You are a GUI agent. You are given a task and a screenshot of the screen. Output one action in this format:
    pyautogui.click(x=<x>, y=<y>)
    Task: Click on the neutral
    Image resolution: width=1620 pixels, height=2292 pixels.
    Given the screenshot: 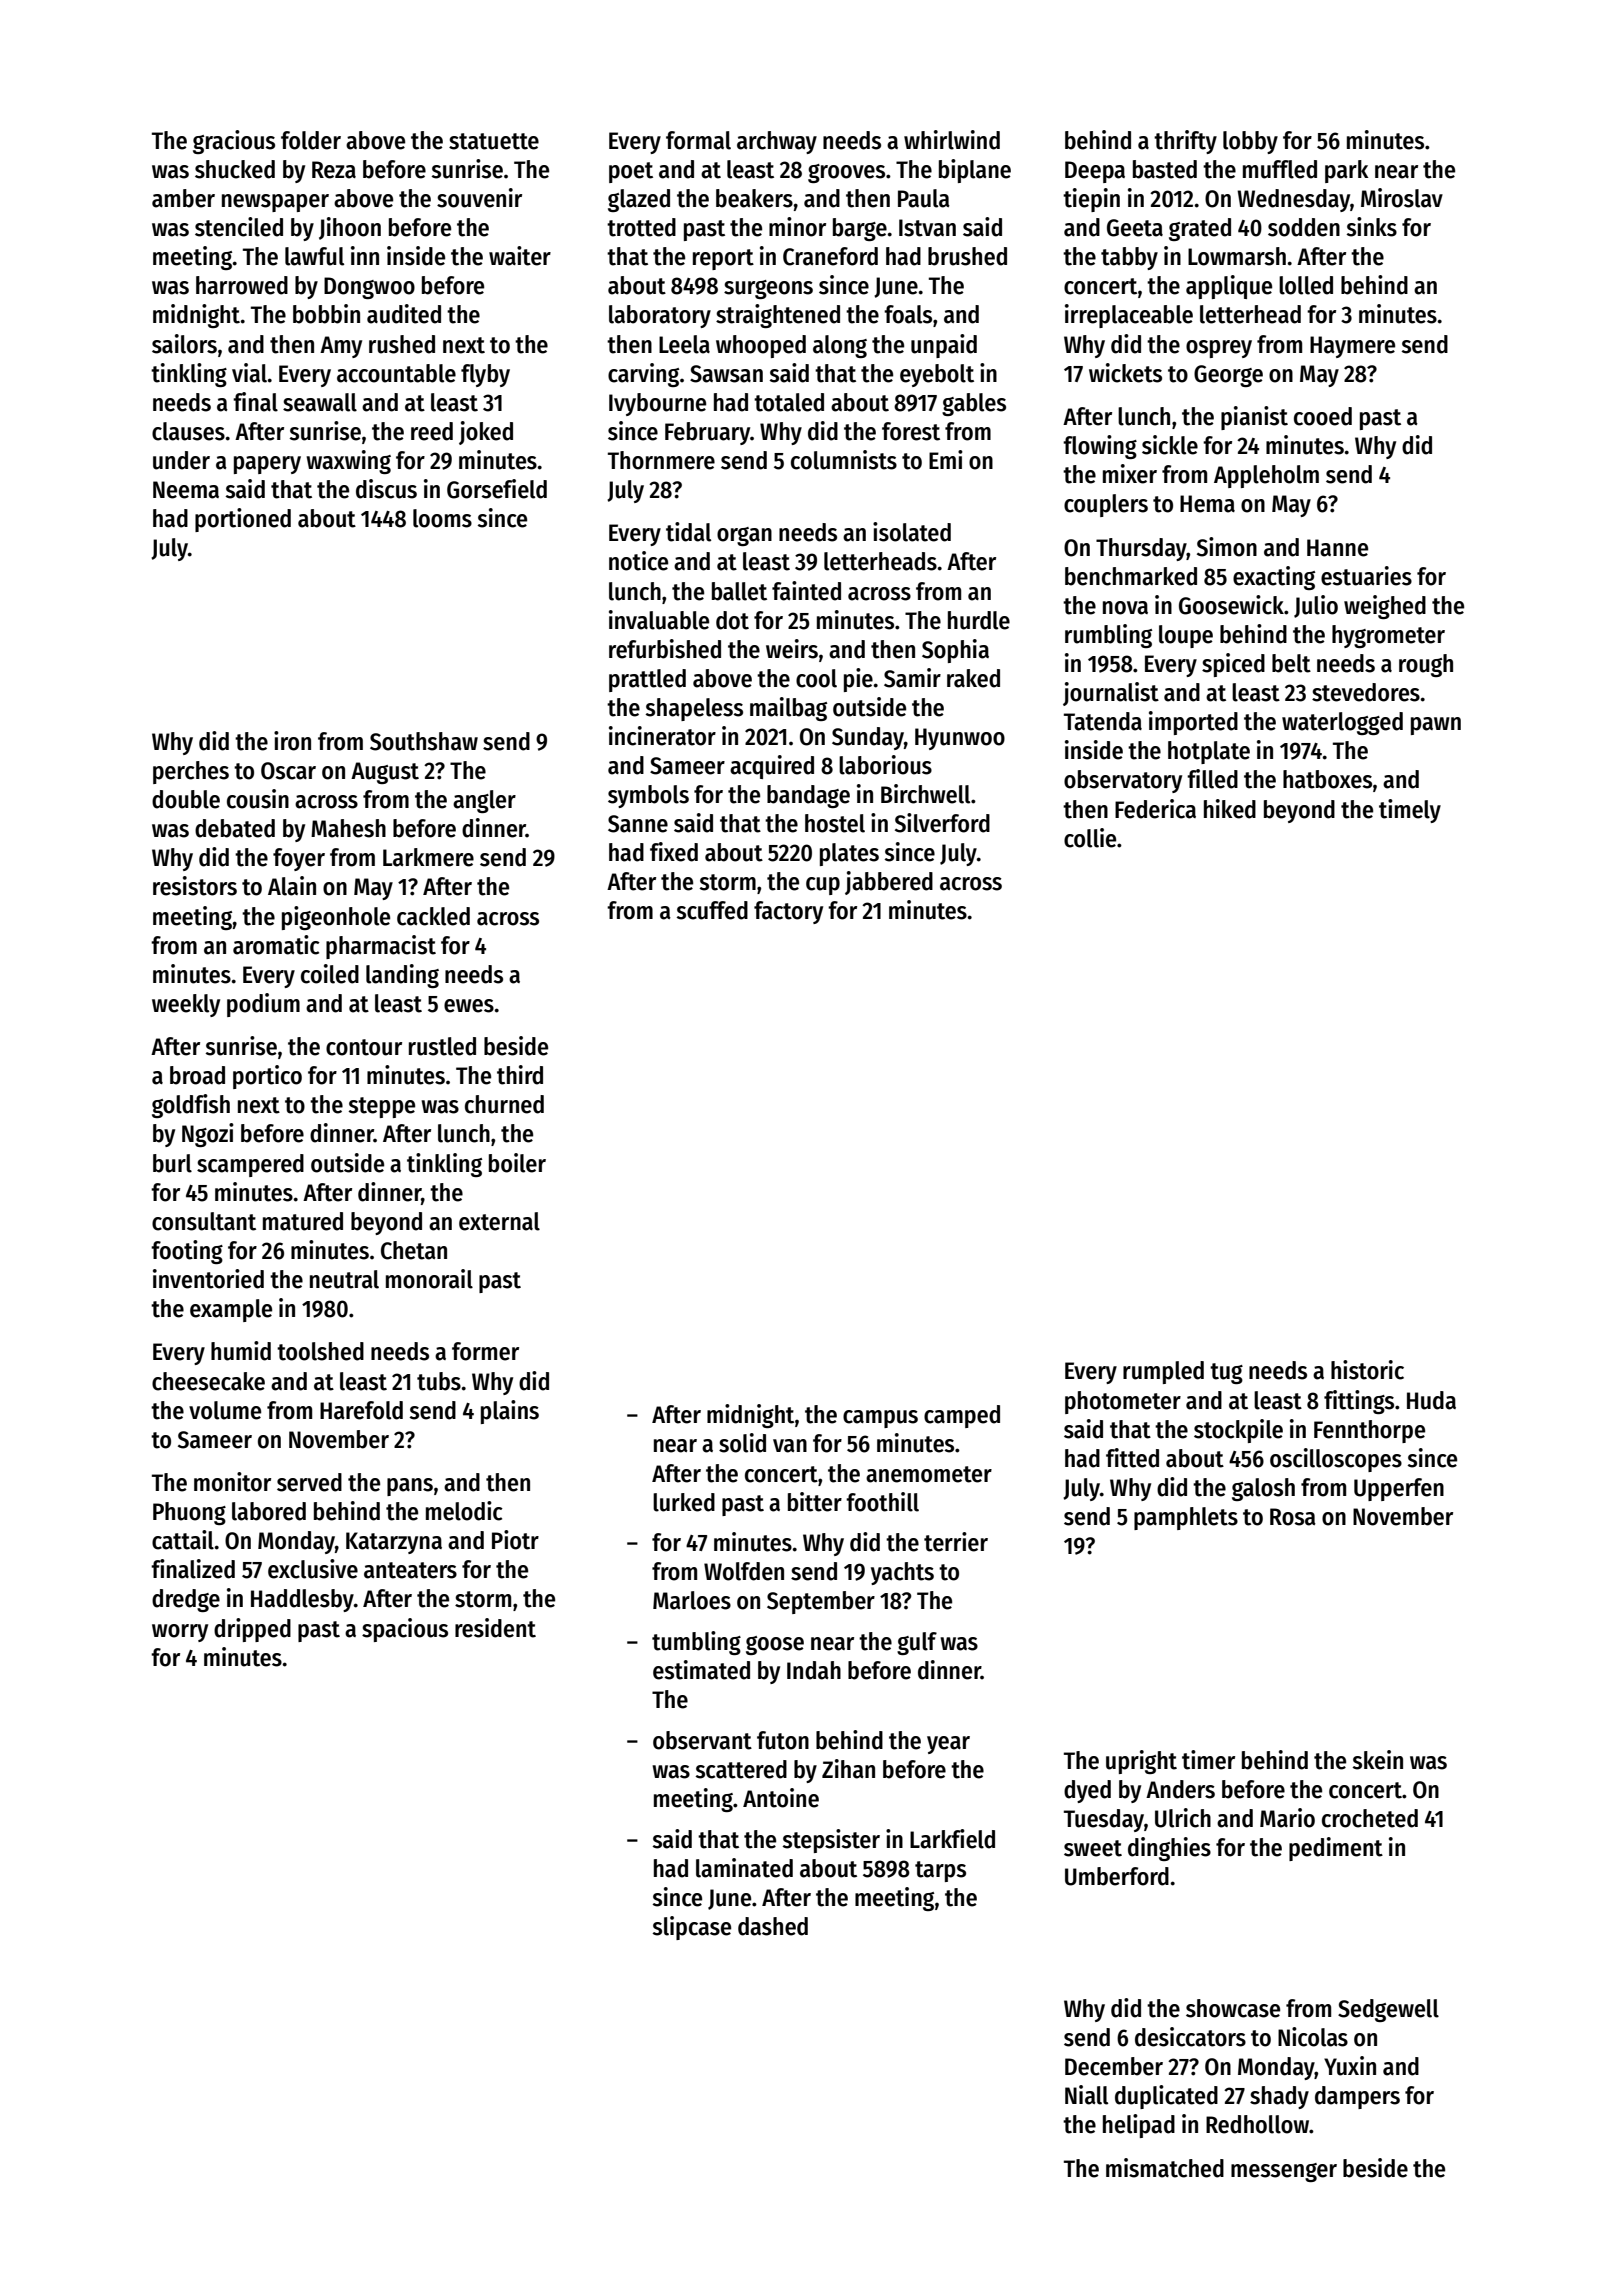 What is the action you would take?
    pyautogui.click(x=344, y=1279)
